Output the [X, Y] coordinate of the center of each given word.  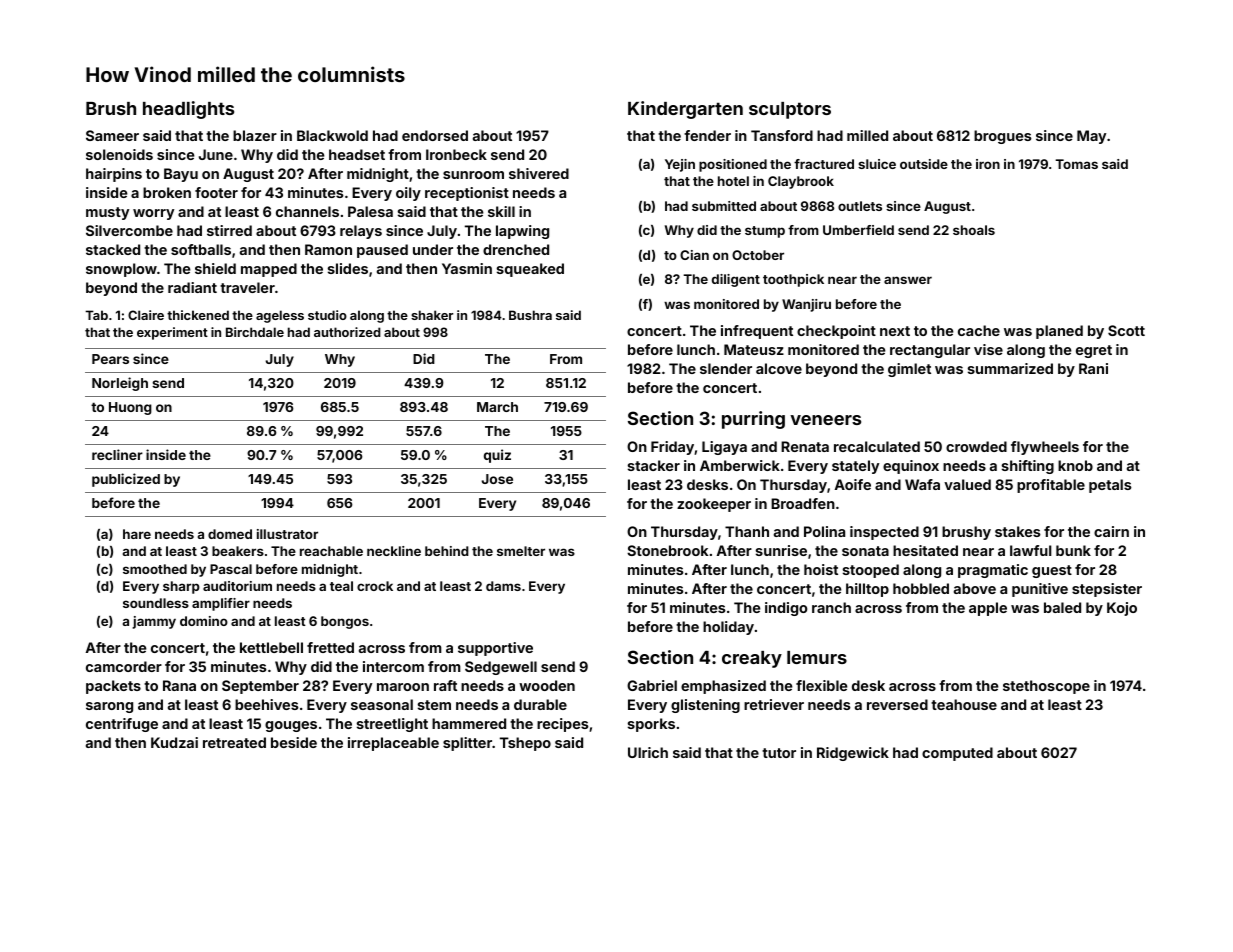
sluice [877, 164]
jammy [154, 622]
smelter [521, 551]
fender [707, 135]
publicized [126, 480]
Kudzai [174, 742]
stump [765, 232]
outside [924, 164]
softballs [201, 249]
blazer [255, 135]
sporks [651, 725]
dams [503, 586]
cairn [1111, 531]
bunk [1073, 550]
